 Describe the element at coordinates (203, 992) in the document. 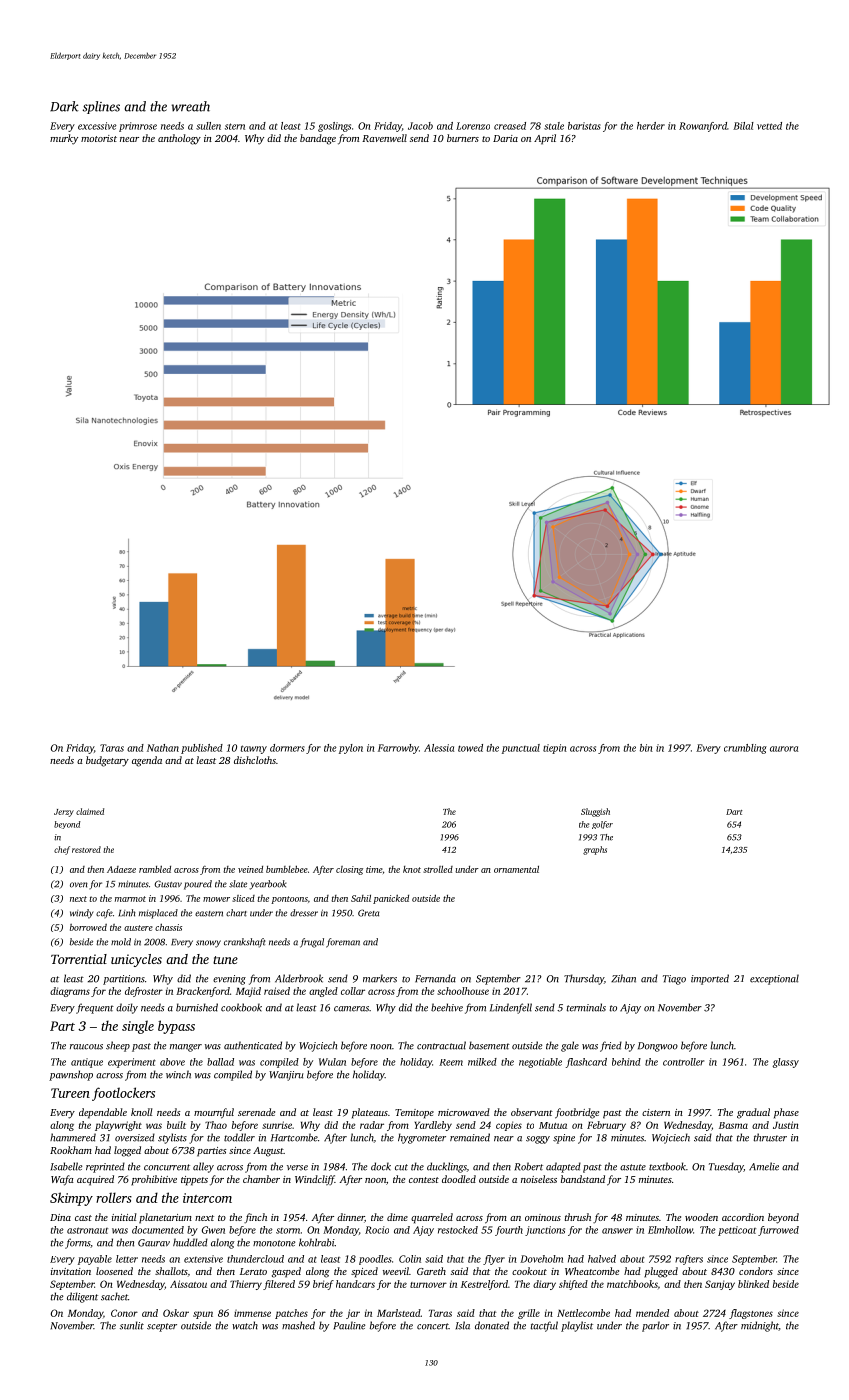

I see `Brackenford` at that location.
